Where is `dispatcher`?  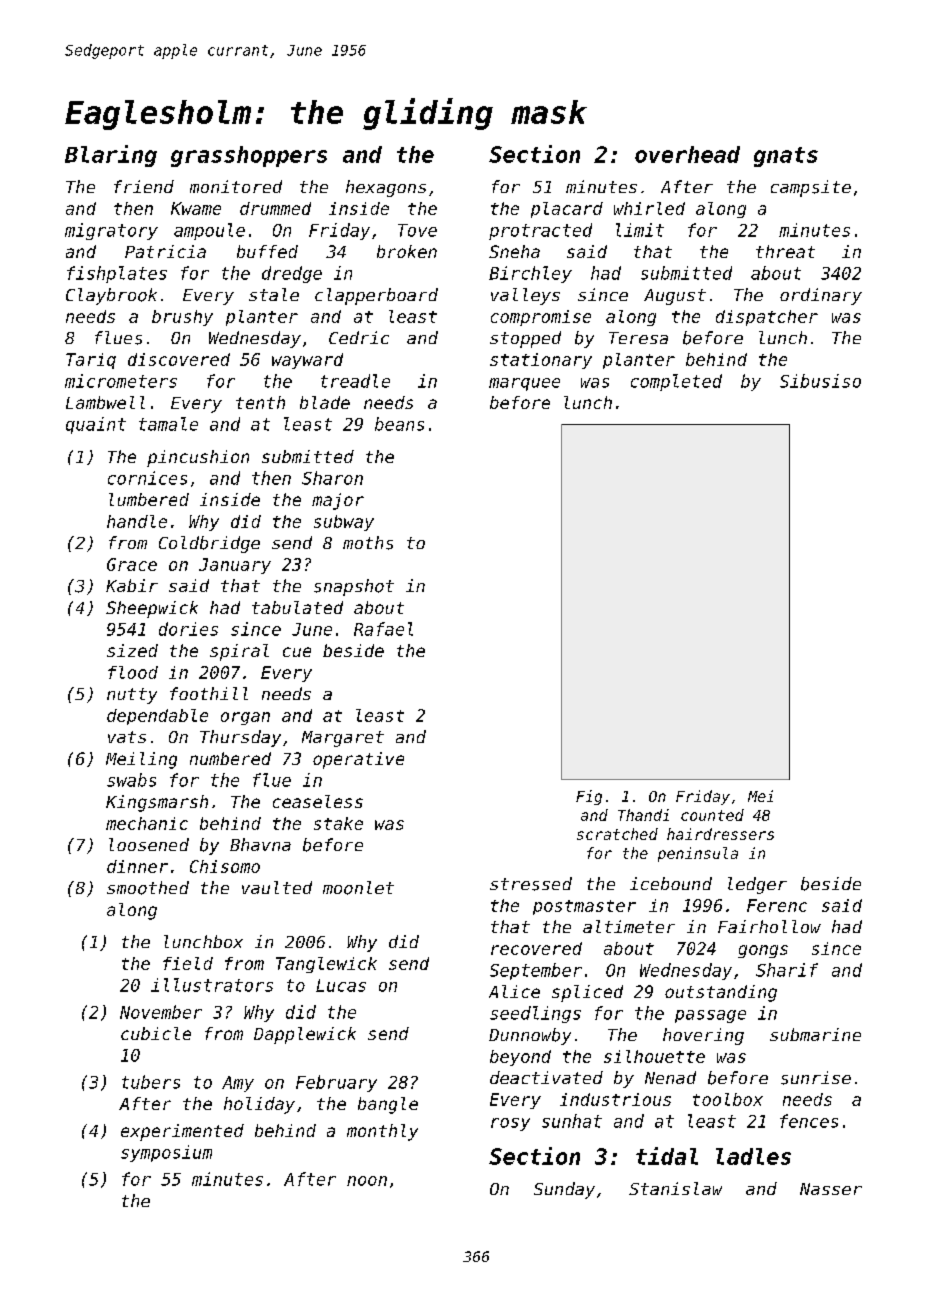
dispatcher is located at coordinates (767, 318).
